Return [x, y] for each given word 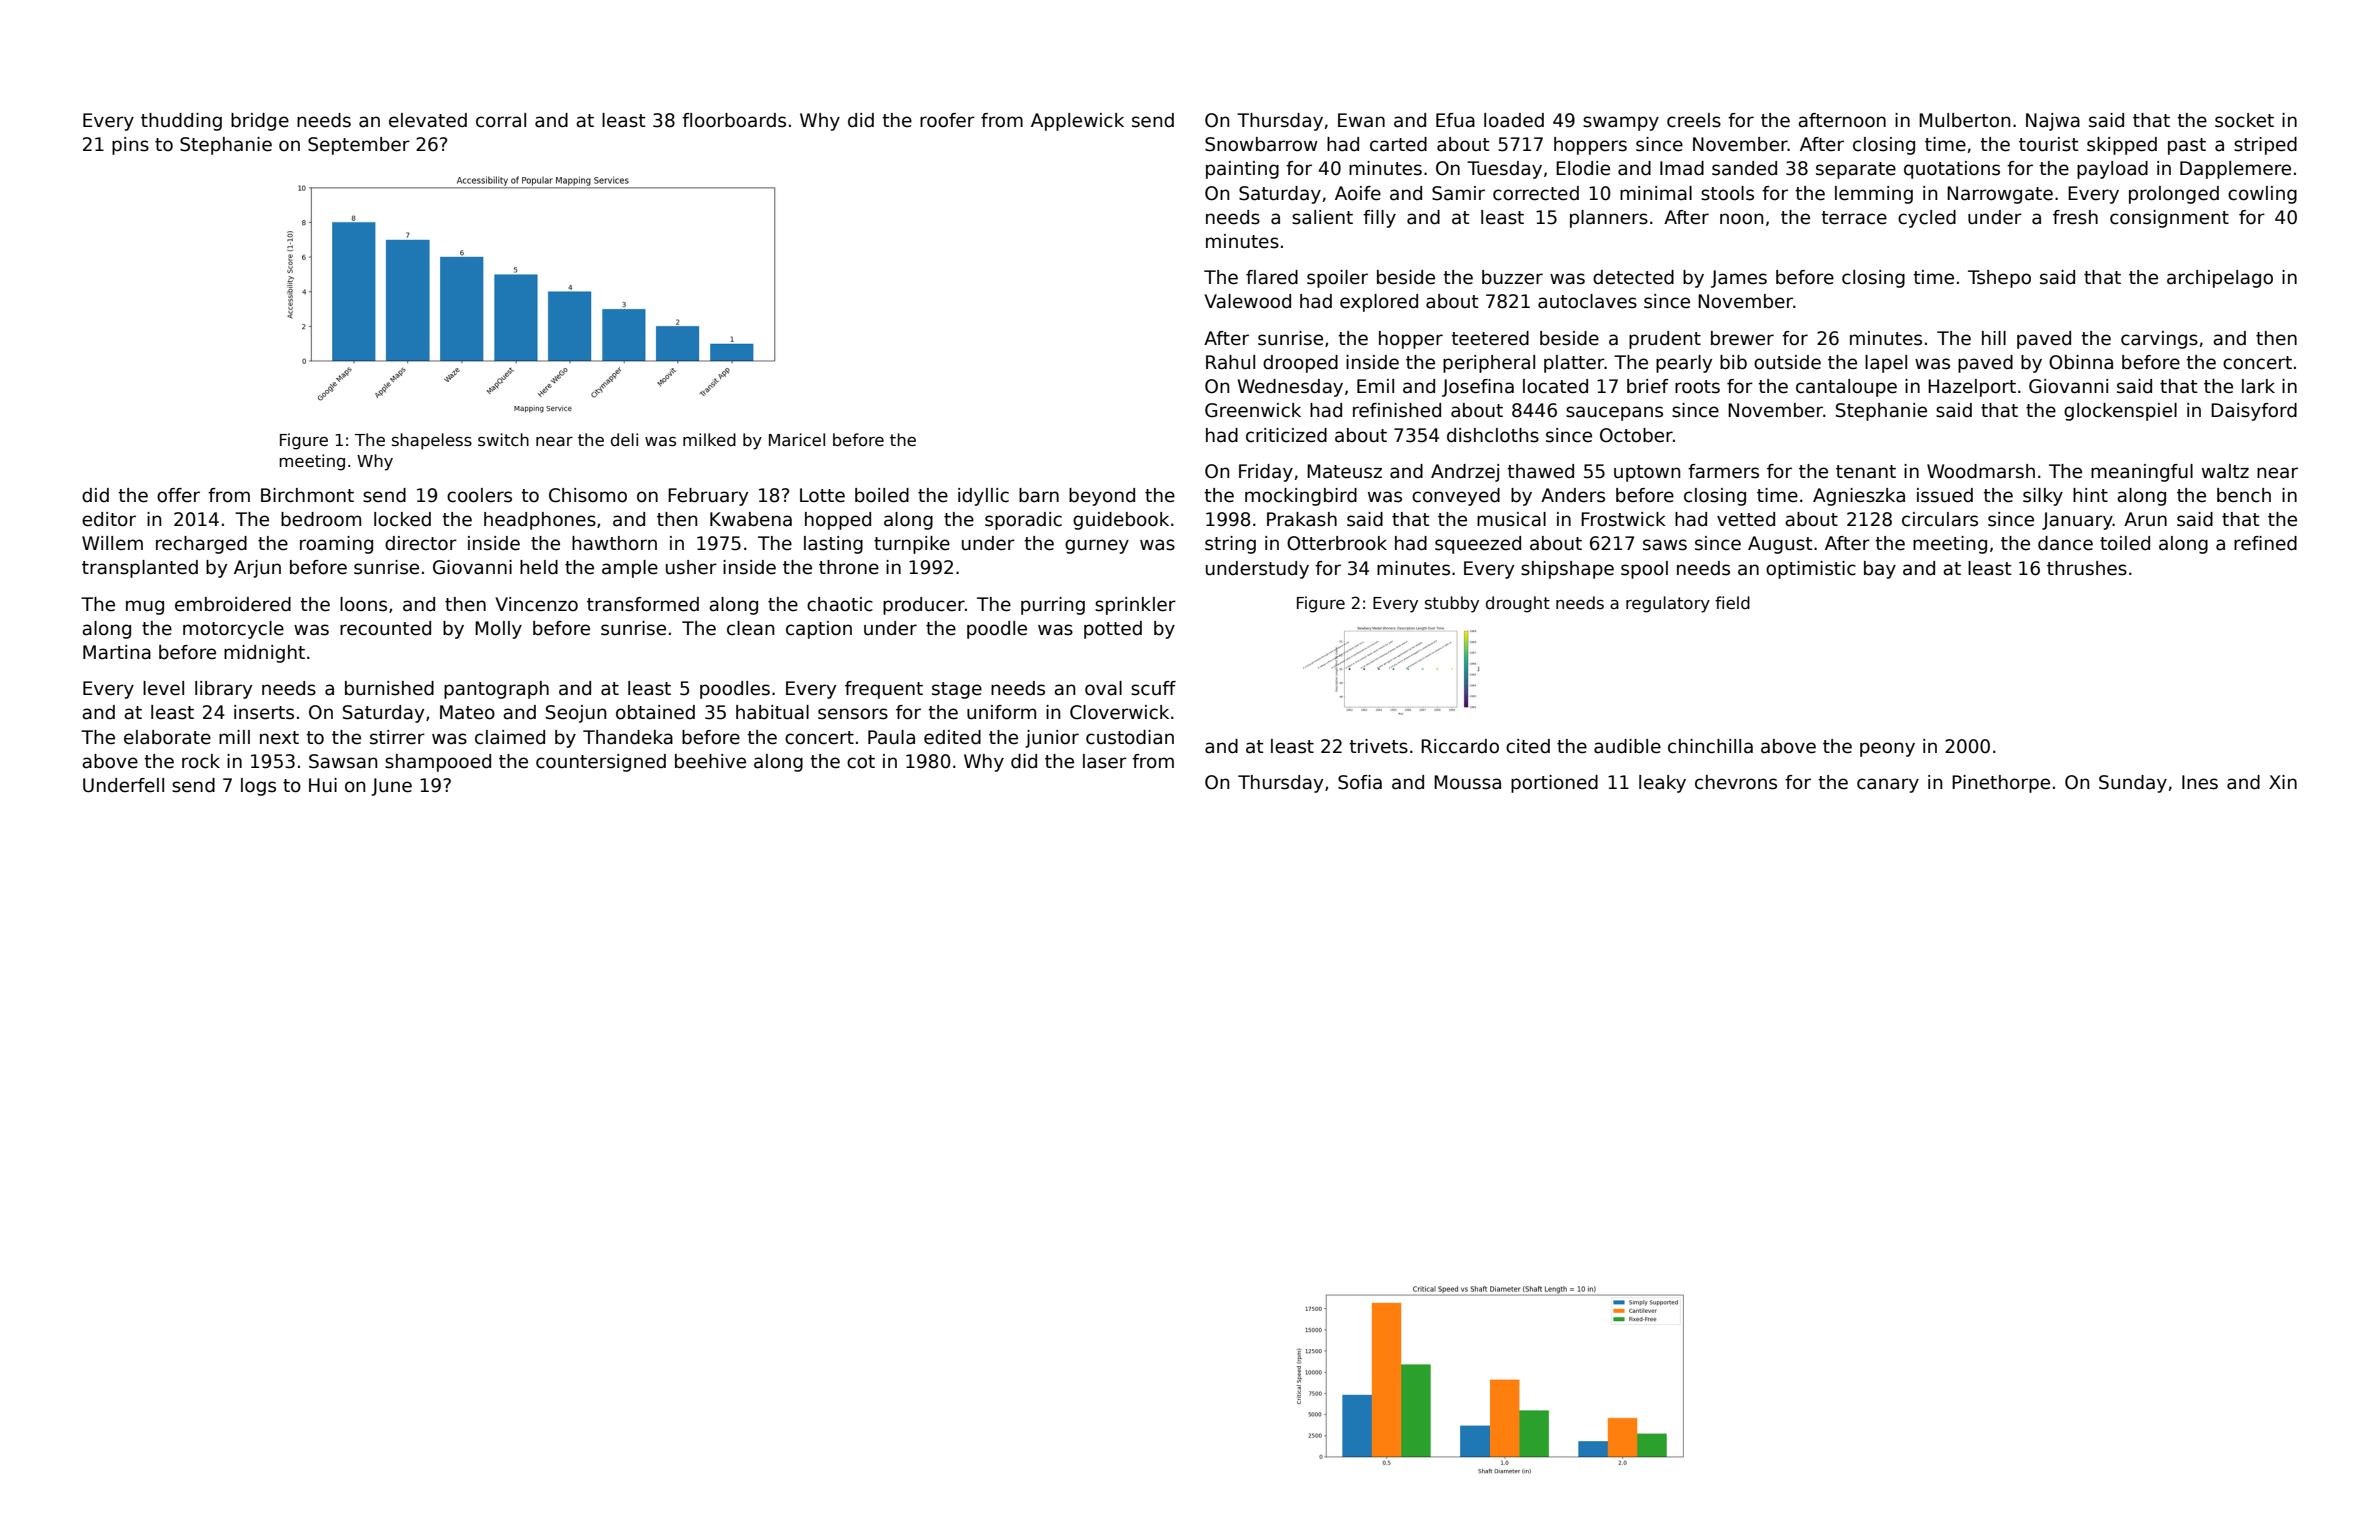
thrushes [2087, 568]
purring [1053, 606]
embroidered [233, 604]
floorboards [734, 120]
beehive [710, 761]
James [1739, 279]
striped [2265, 146]
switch [503, 440]
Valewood [1247, 301]
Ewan [1361, 120]
